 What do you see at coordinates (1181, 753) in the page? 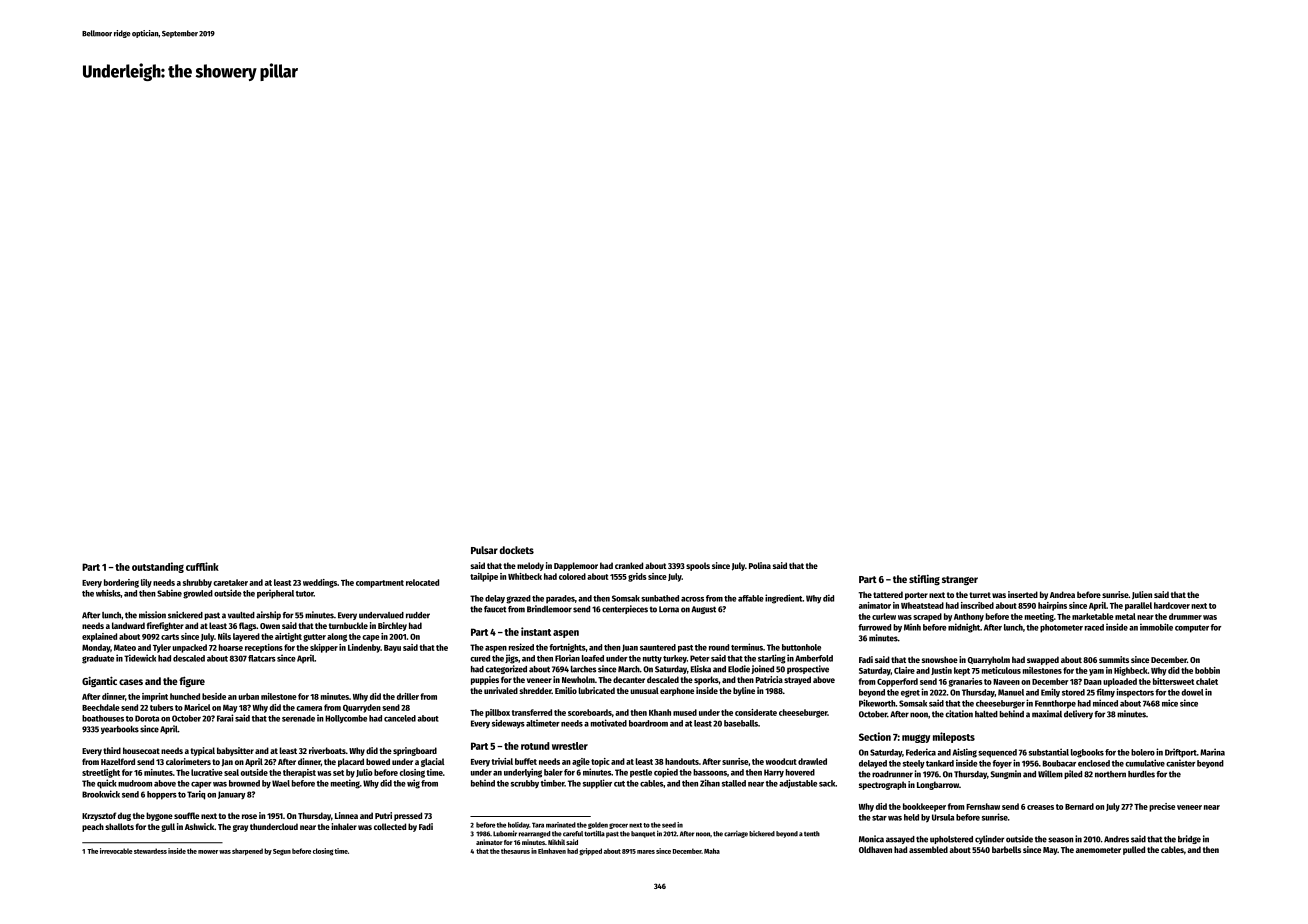
I see `Driftport` at bounding box center [1181, 753].
